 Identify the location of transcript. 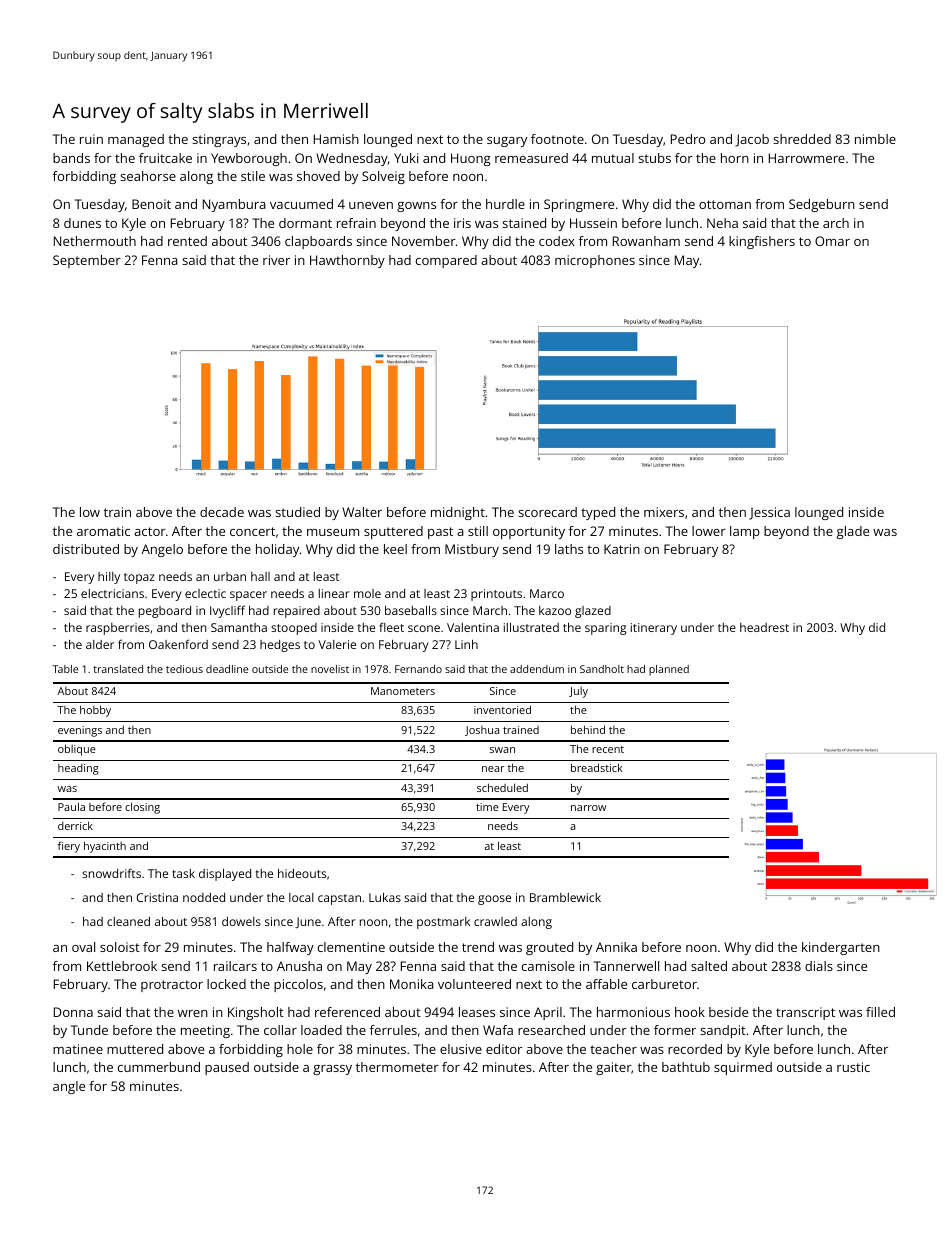
(805, 1013).
